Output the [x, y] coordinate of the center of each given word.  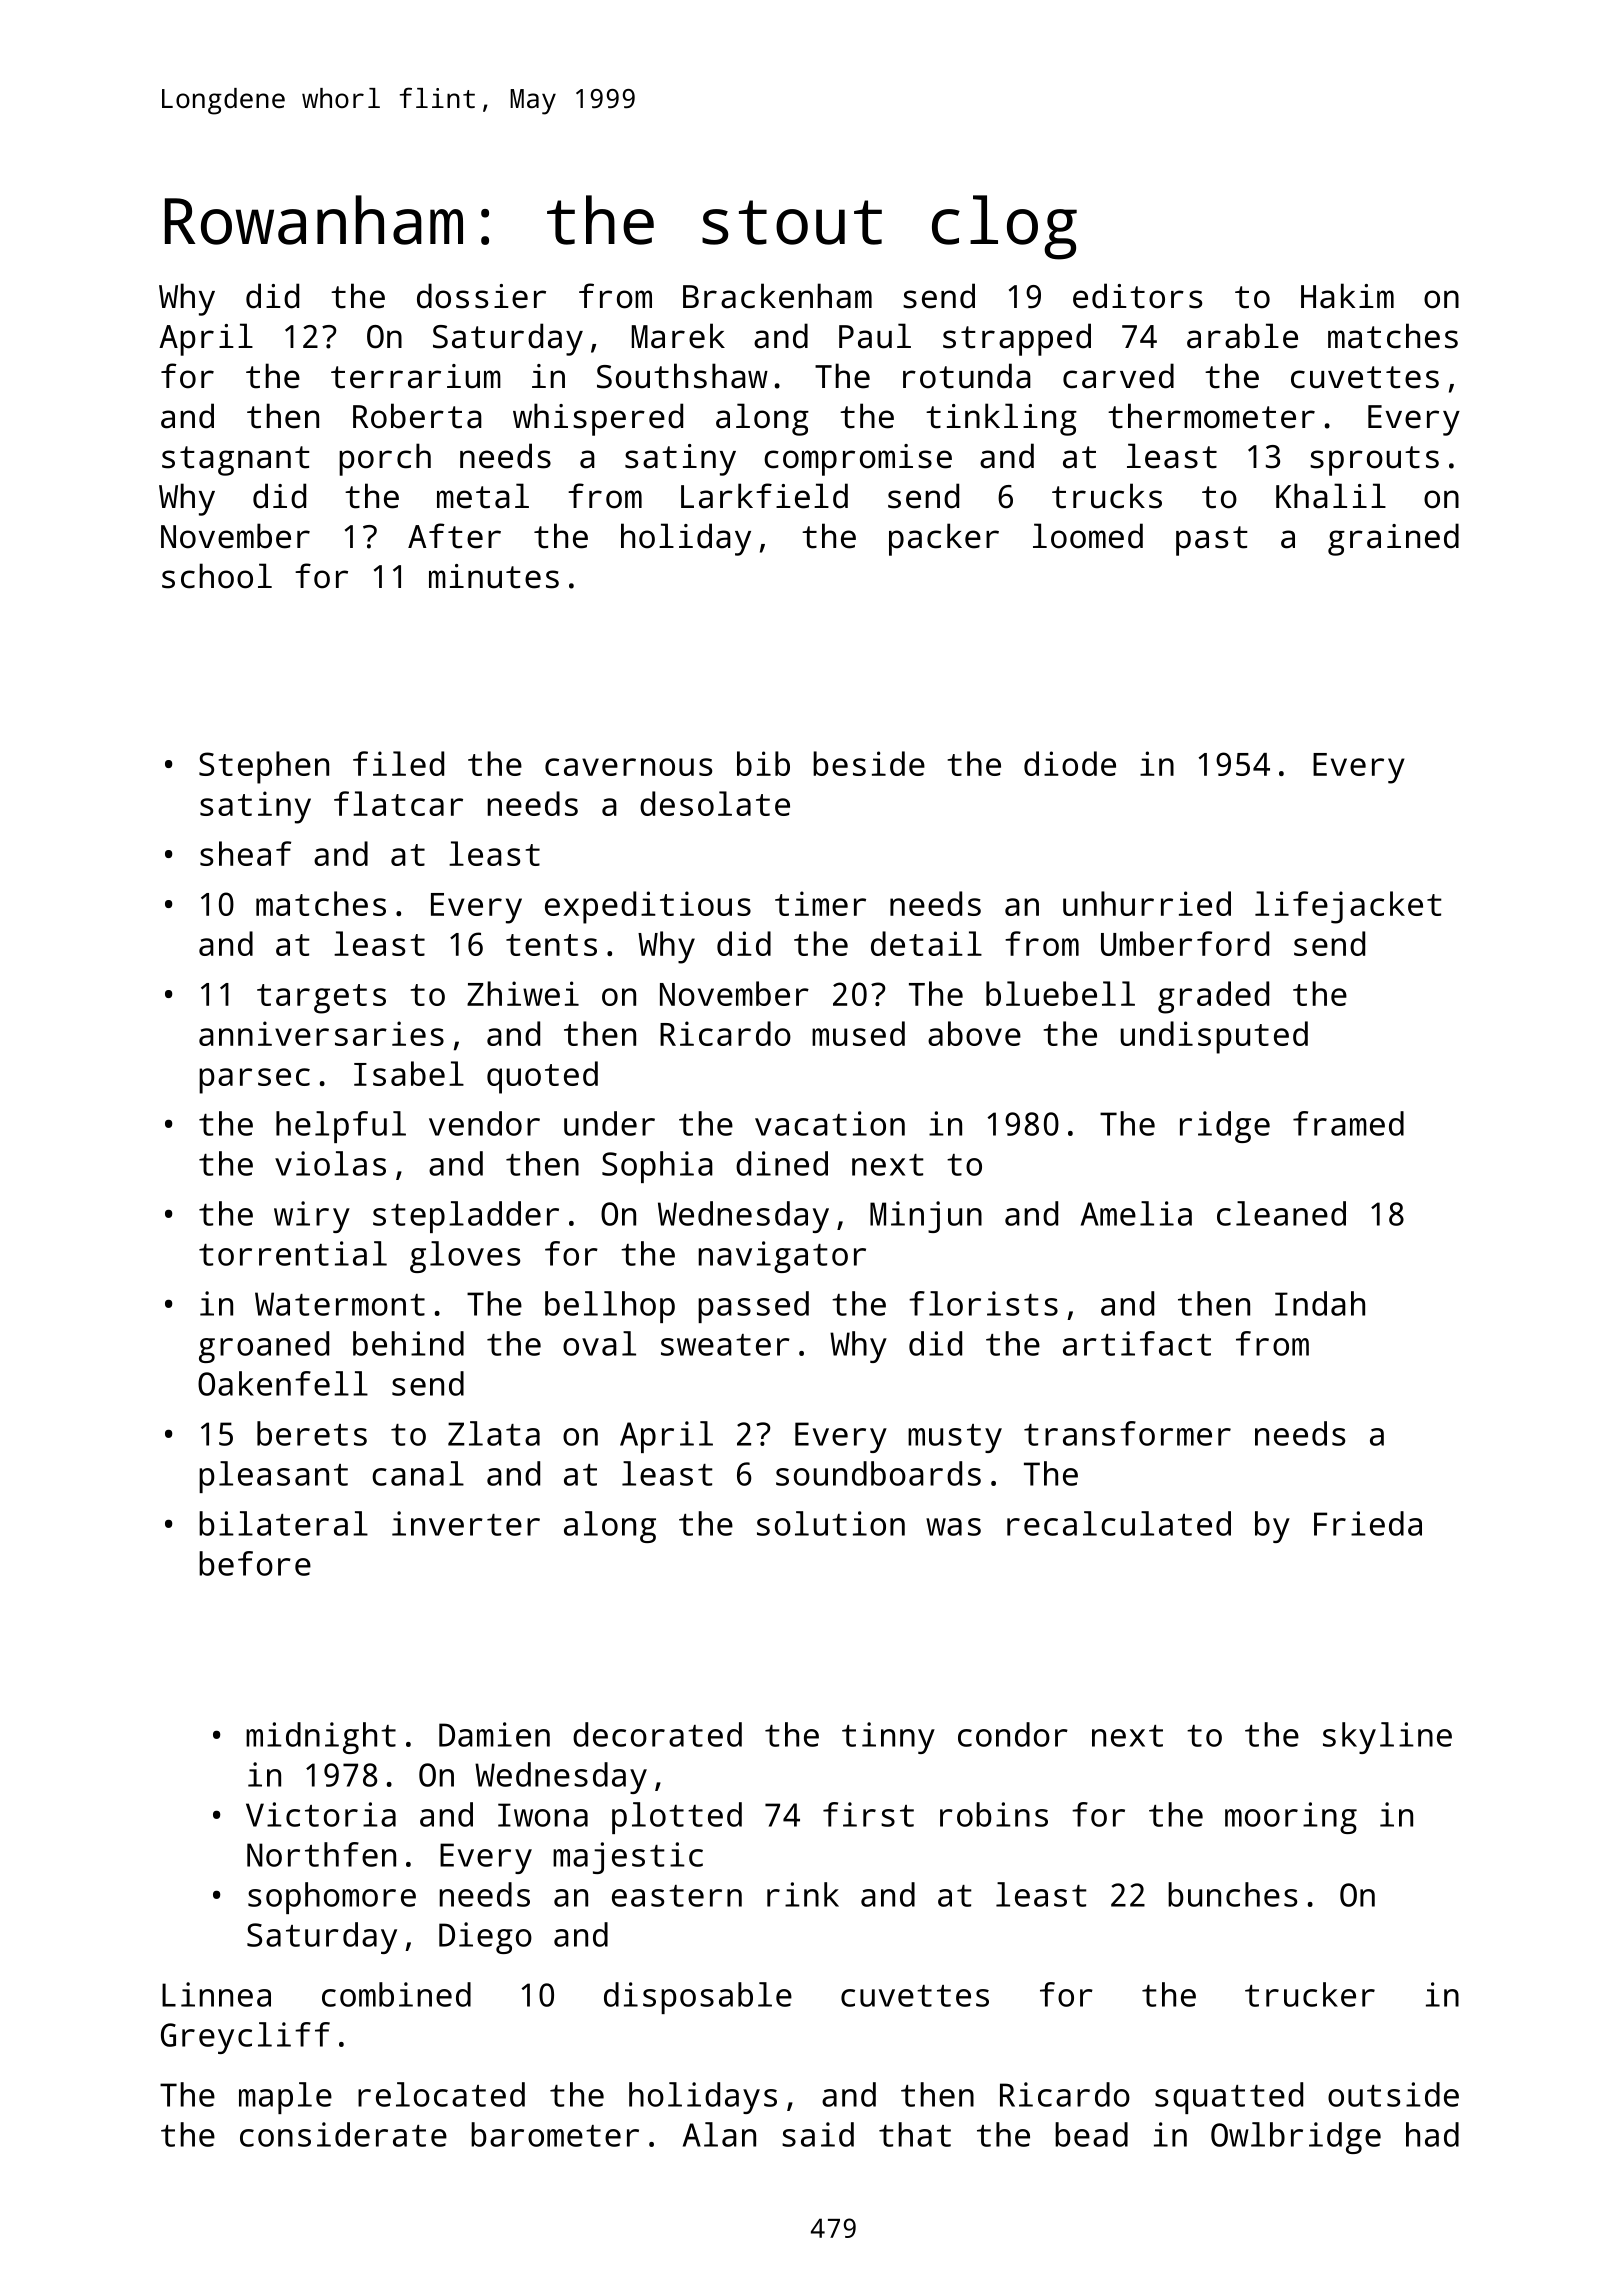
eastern [677, 1896]
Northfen [321, 1854]
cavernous [628, 767]
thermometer [1211, 416]
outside [1393, 2094]
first [868, 1814]
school [217, 576]
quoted [542, 1077]
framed [1348, 1123]
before [255, 1563]
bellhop [610, 1307]
